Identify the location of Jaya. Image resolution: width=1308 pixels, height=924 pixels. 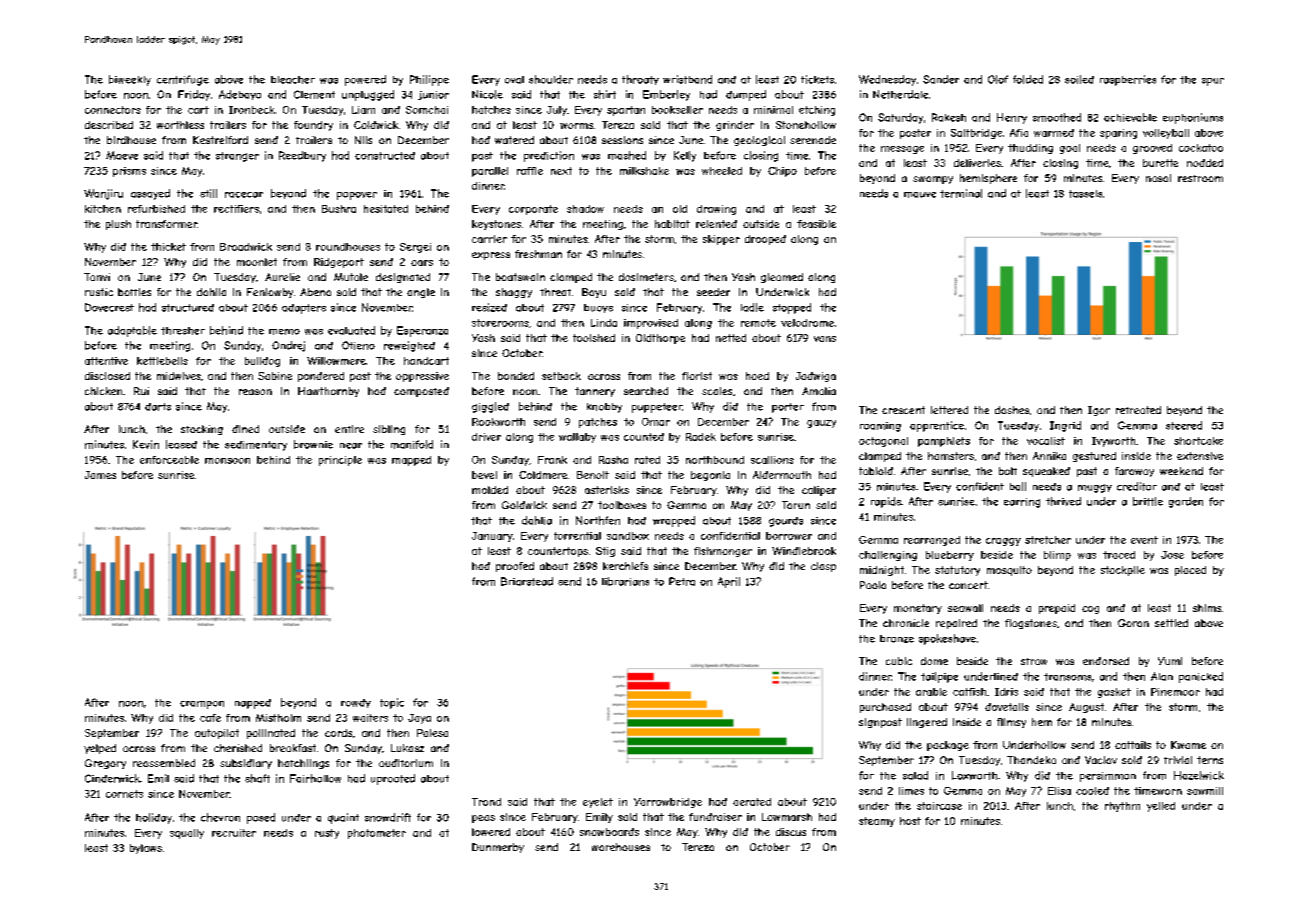
(419, 719).
